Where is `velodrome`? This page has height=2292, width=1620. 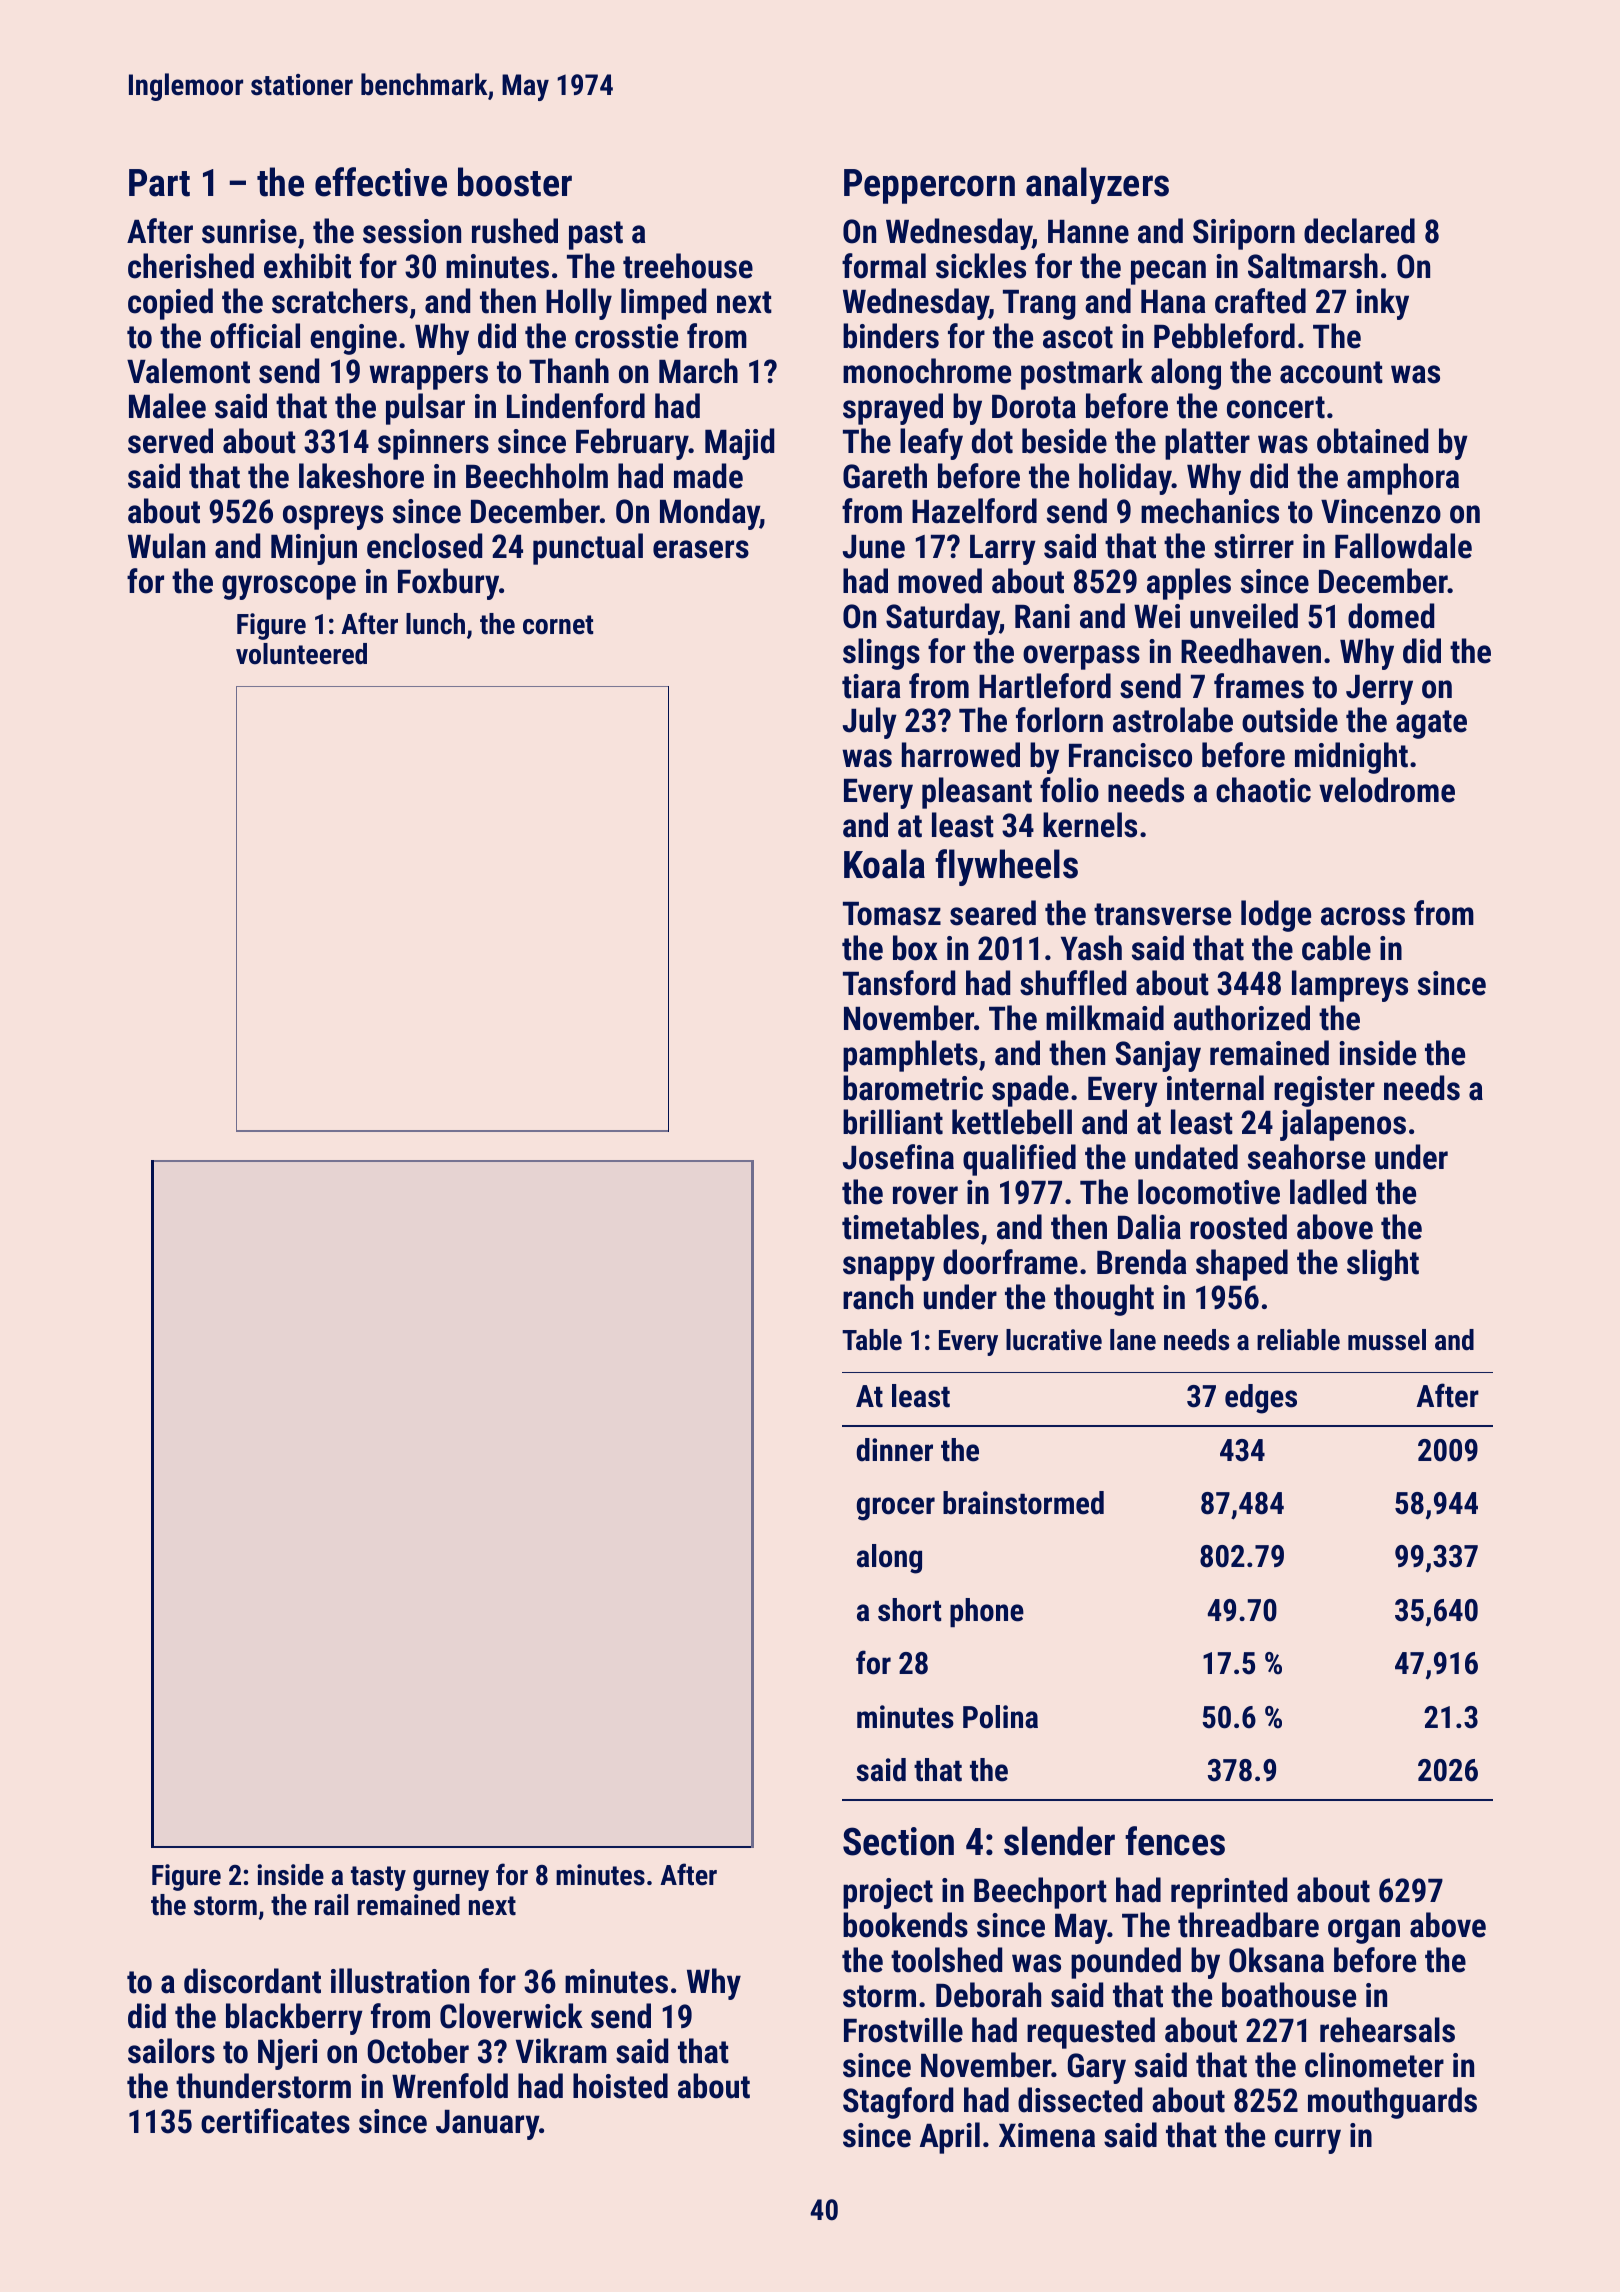
velodrome is located at coordinates (1387, 790).
